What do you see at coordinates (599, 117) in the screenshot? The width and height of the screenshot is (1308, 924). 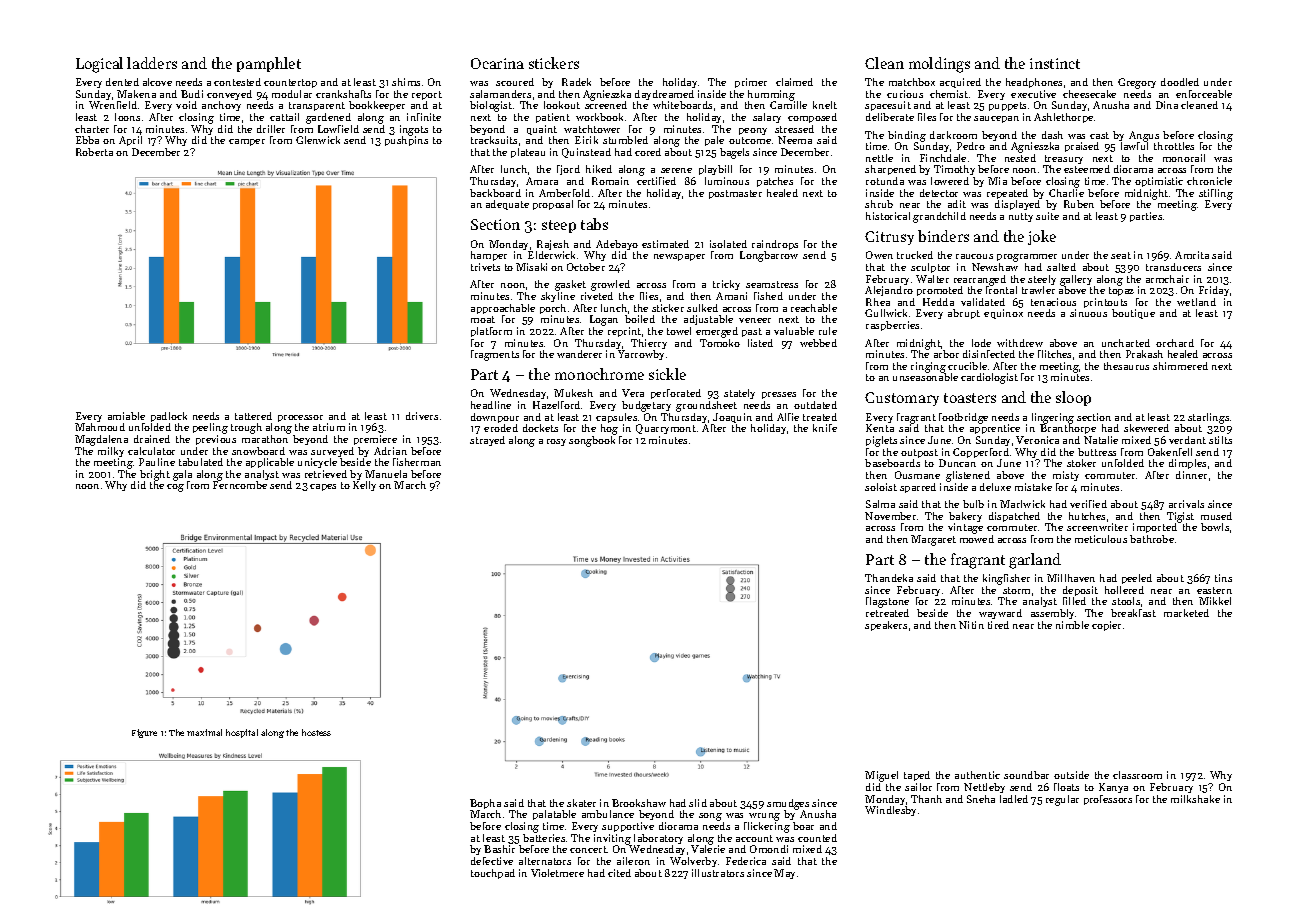 I see `workbook` at bounding box center [599, 117].
